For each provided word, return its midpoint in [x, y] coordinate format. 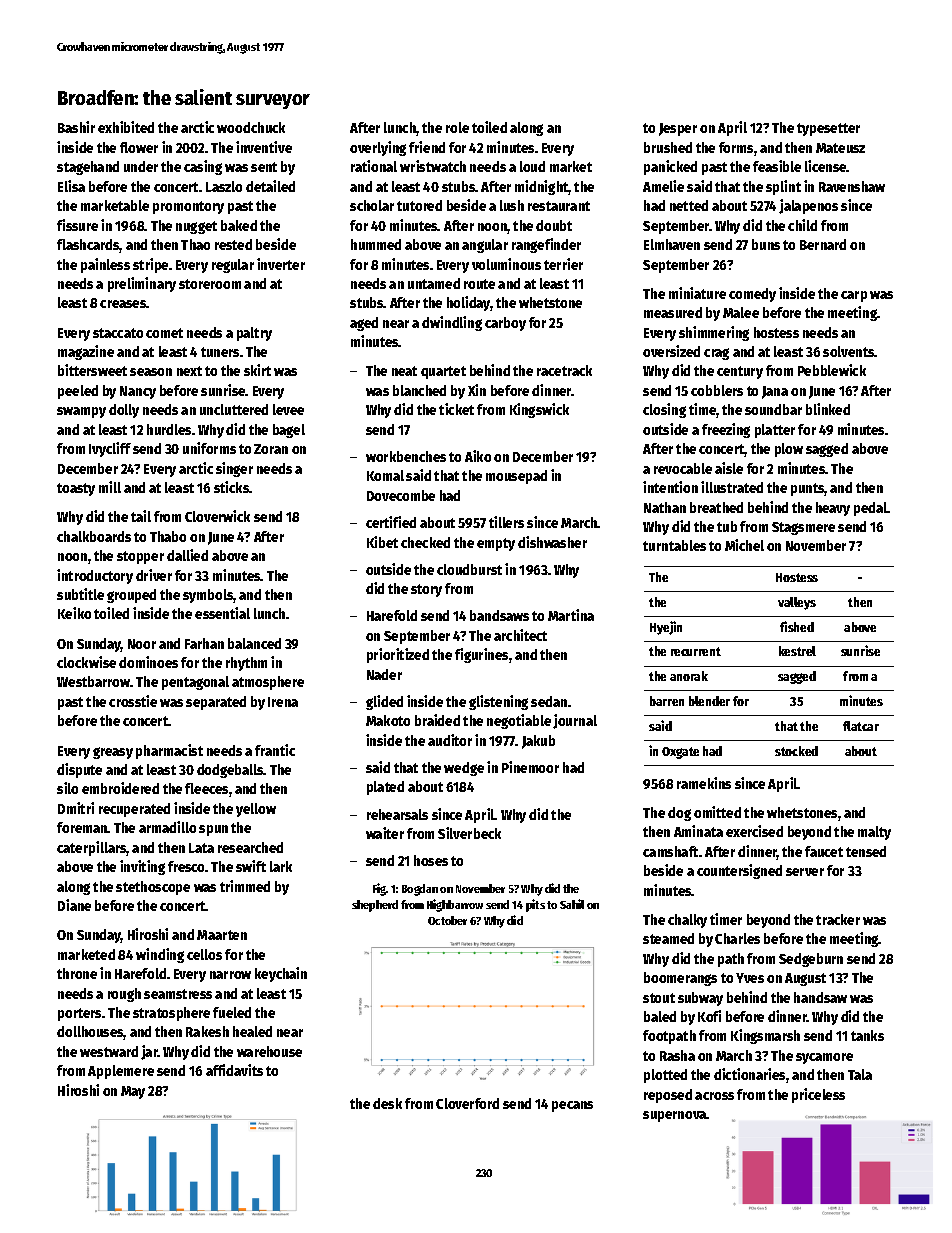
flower [139, 147]
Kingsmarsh [765, 1036]
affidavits [234, 1070]
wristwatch [433, 166]
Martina [571, 615]
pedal [871, 509]
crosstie [133, 701]
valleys [797, 603]
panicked [670, 167]
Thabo [168, 536]
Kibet [382, 542]
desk [387, 1103]
